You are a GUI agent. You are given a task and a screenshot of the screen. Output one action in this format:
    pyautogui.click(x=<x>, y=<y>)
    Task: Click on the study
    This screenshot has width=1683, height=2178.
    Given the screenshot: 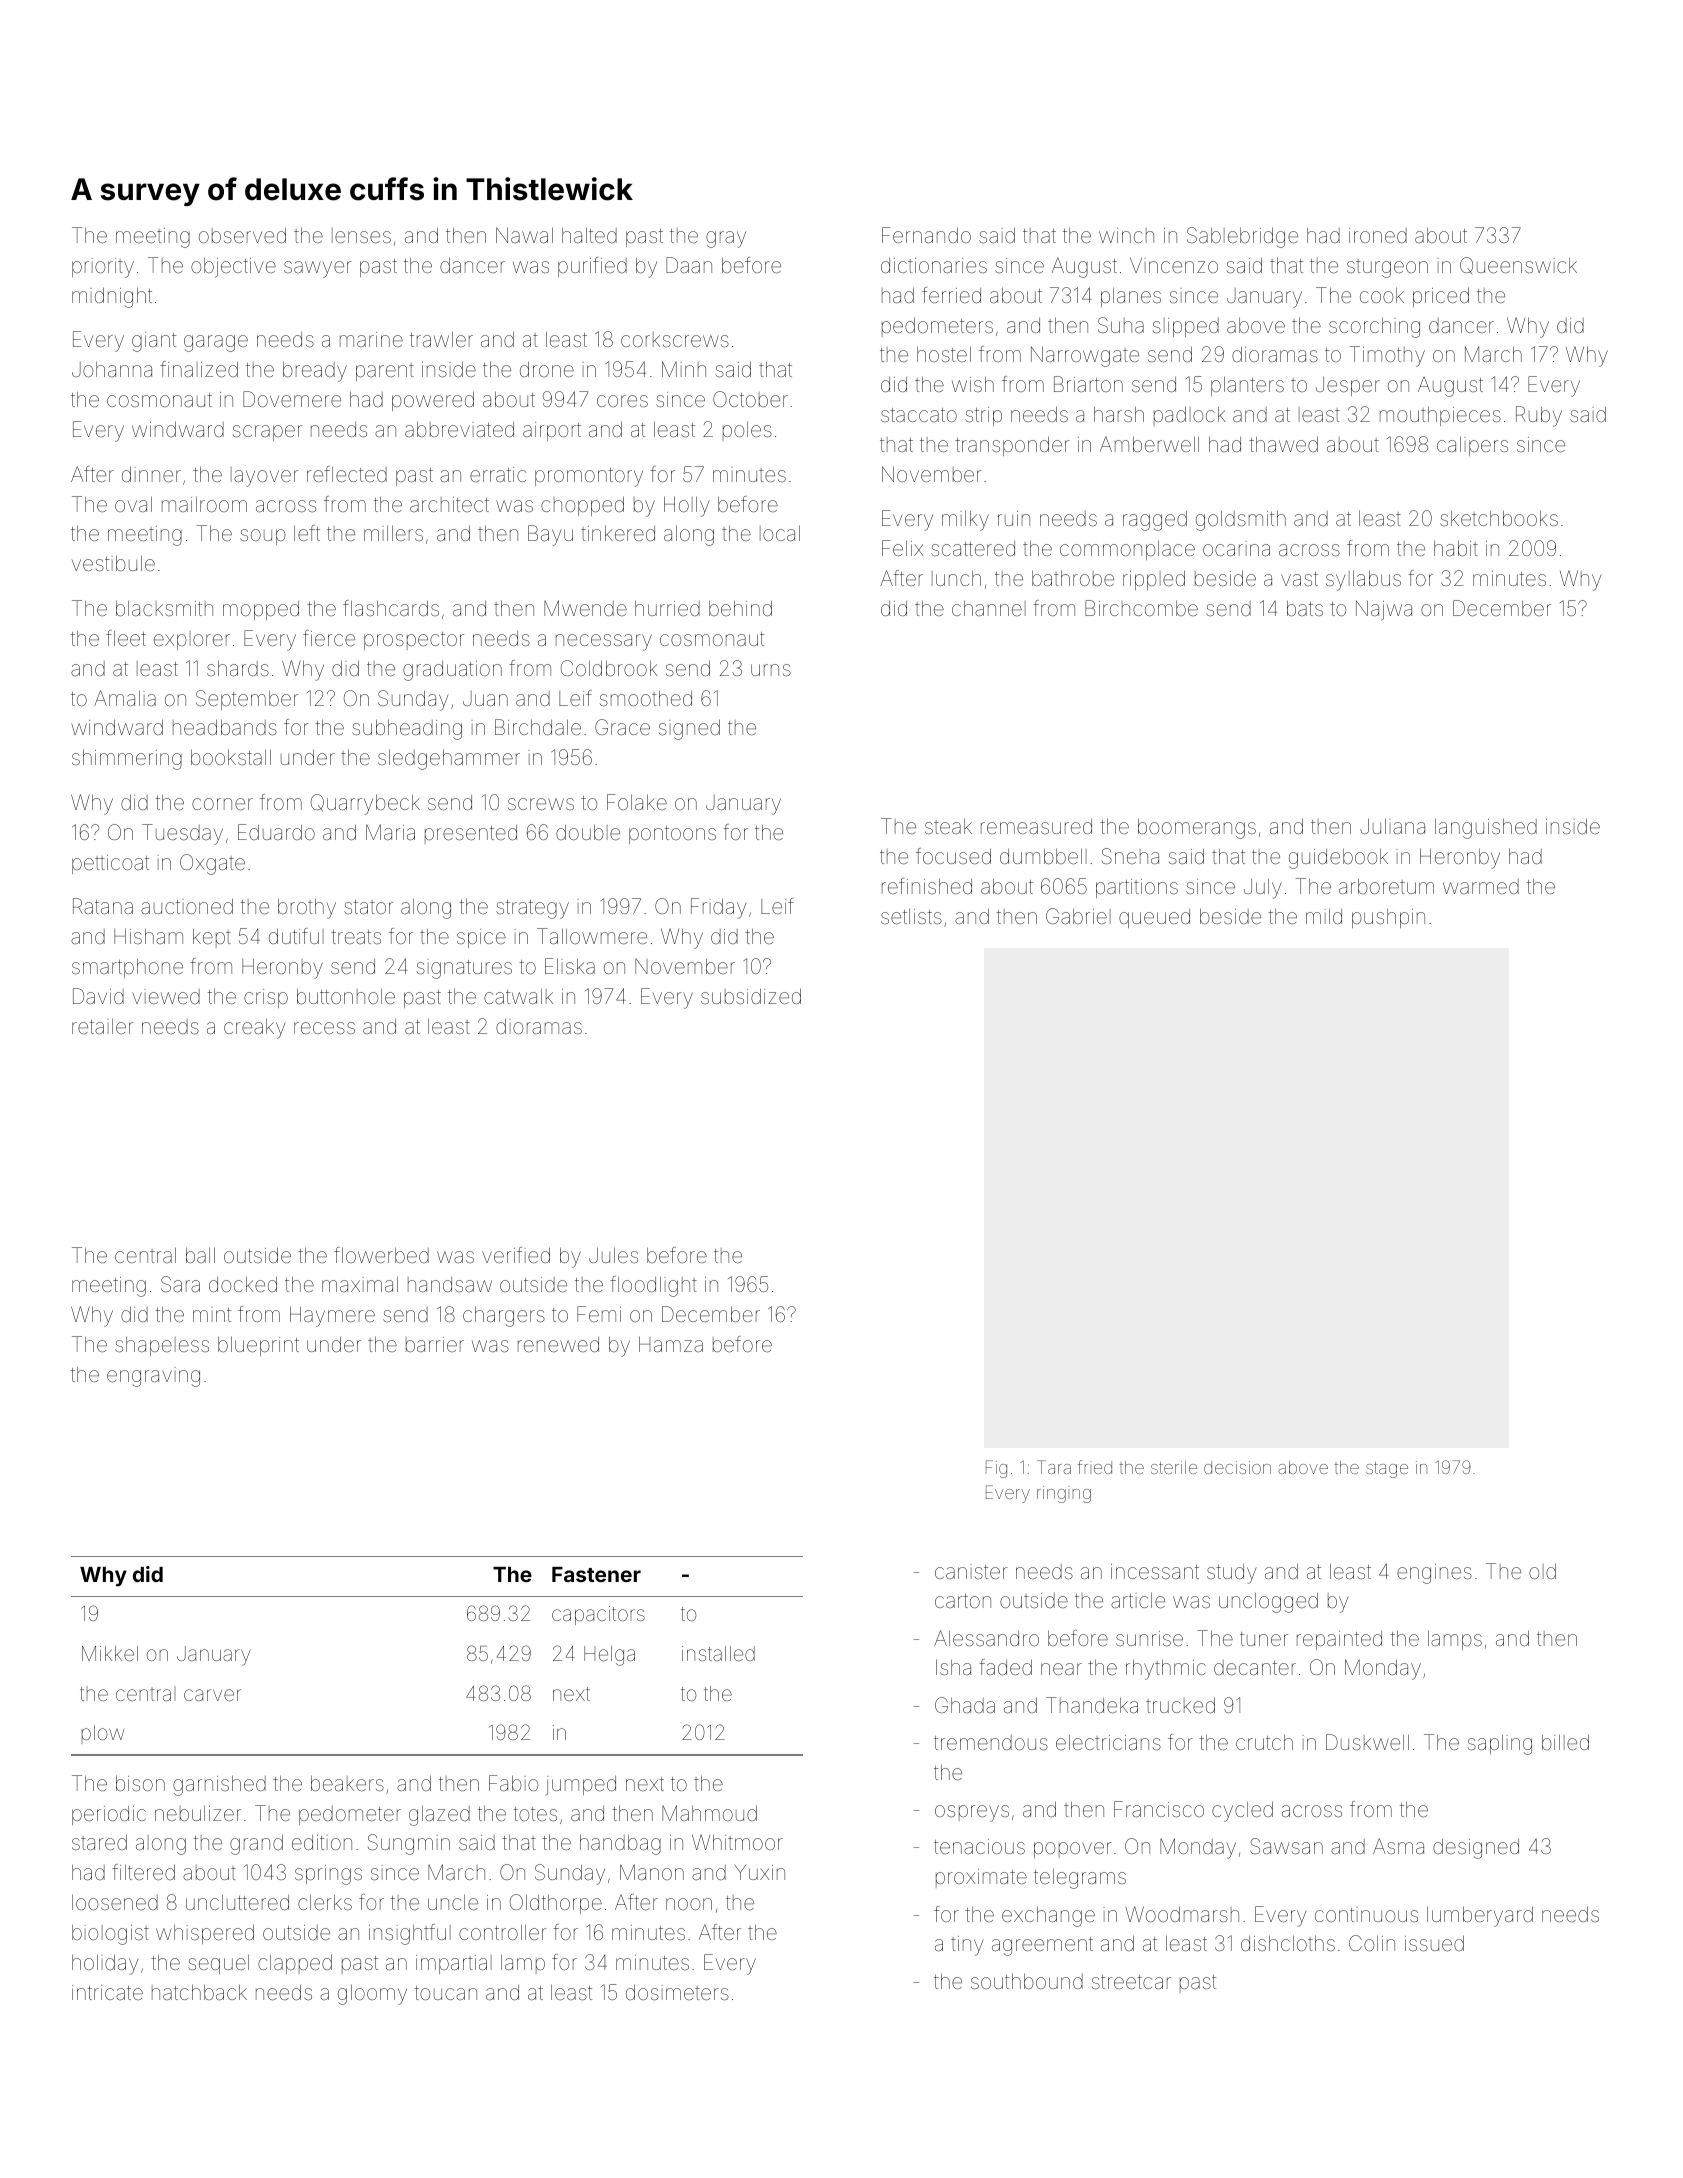 What is the action you would take?
    pyautogui.click(x=1232, y=1574)
